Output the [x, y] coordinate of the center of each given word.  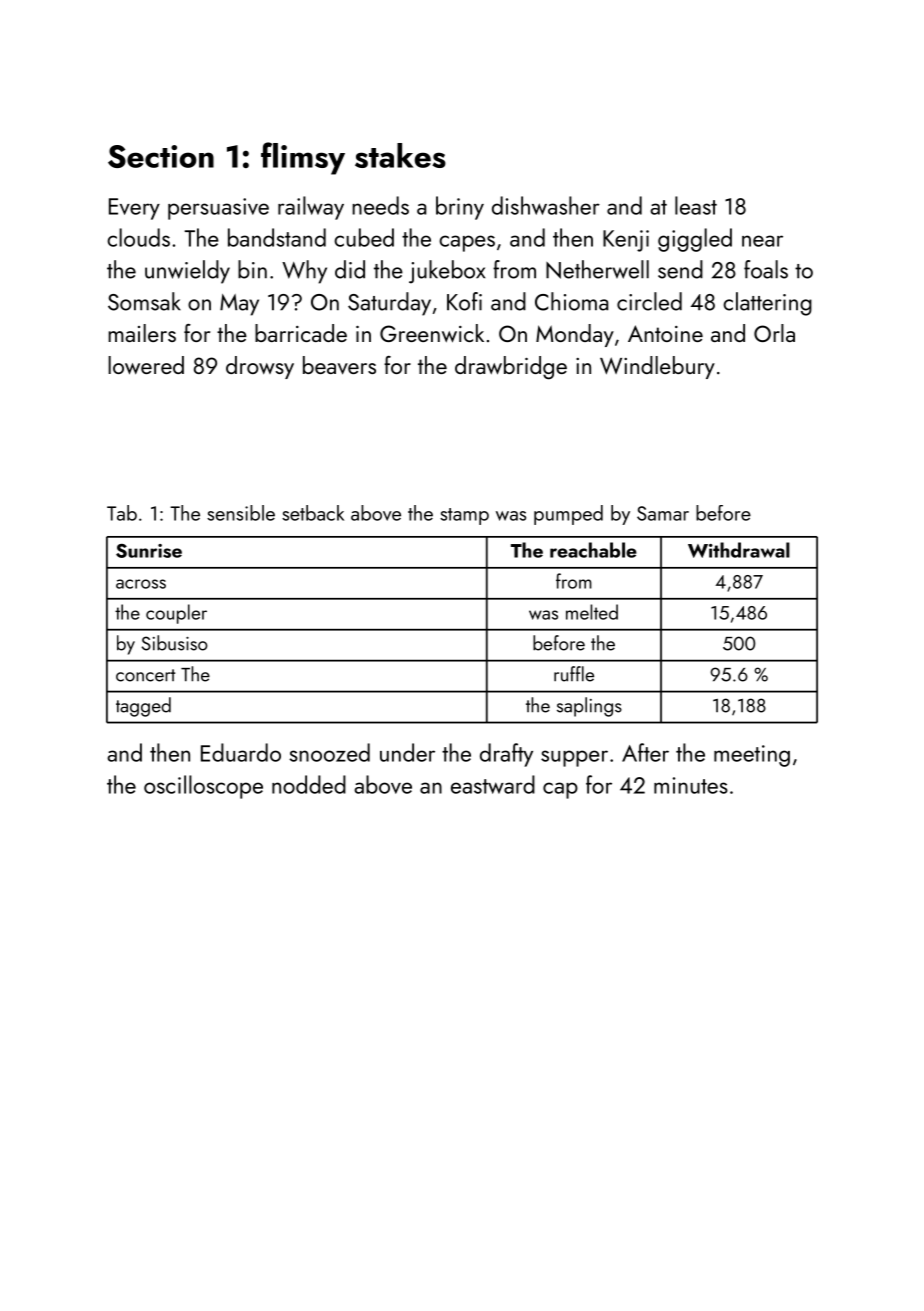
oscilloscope [203, 787]
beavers [339, 365]
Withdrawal [739, 550]
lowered [146, 365]
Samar [663, 513]
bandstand [277, 237]
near [762, 241]
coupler [176, 614]
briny [460, 208]
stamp [464, 516]
